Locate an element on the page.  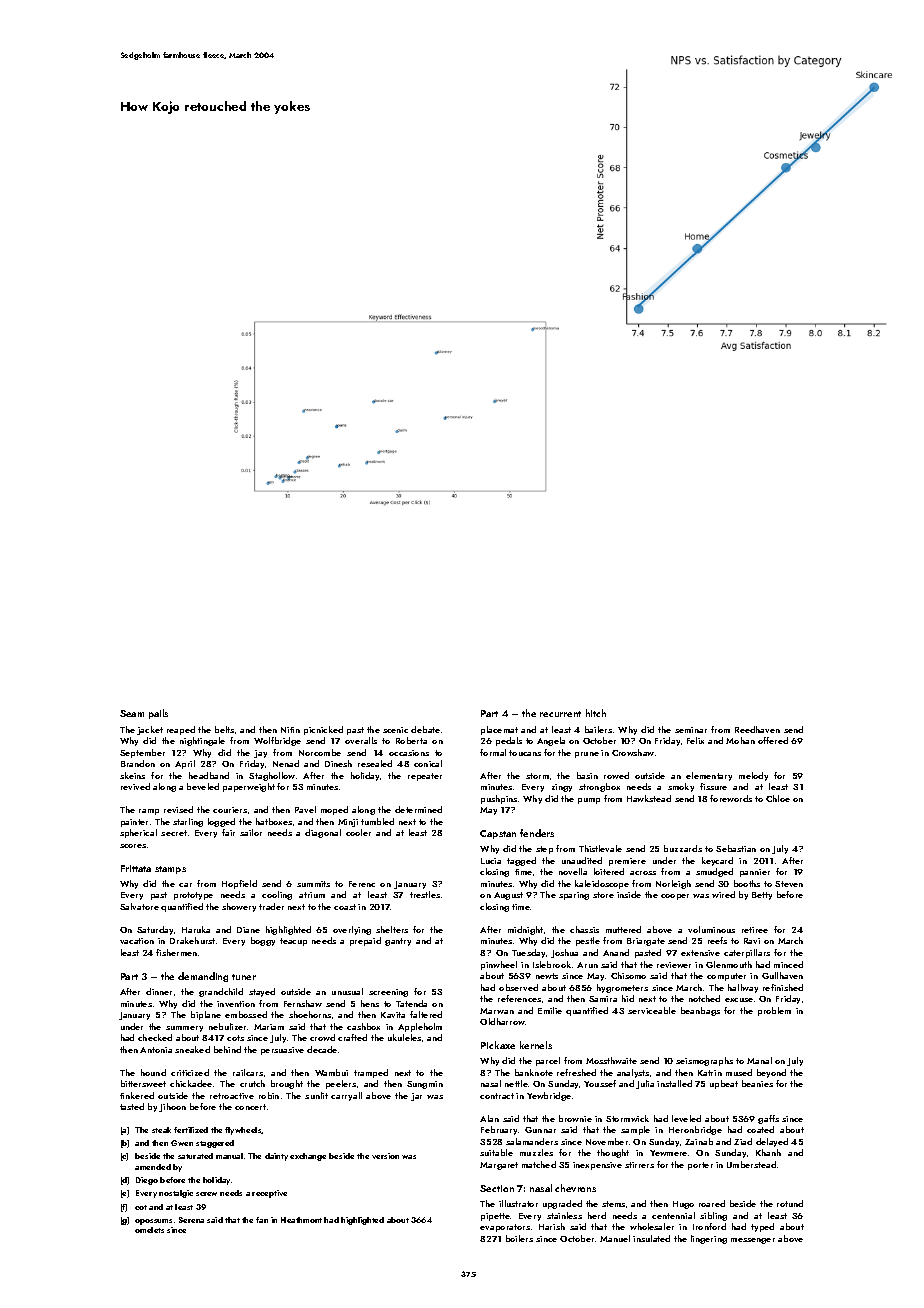
Pavel is located at coordinates (305, 809).
